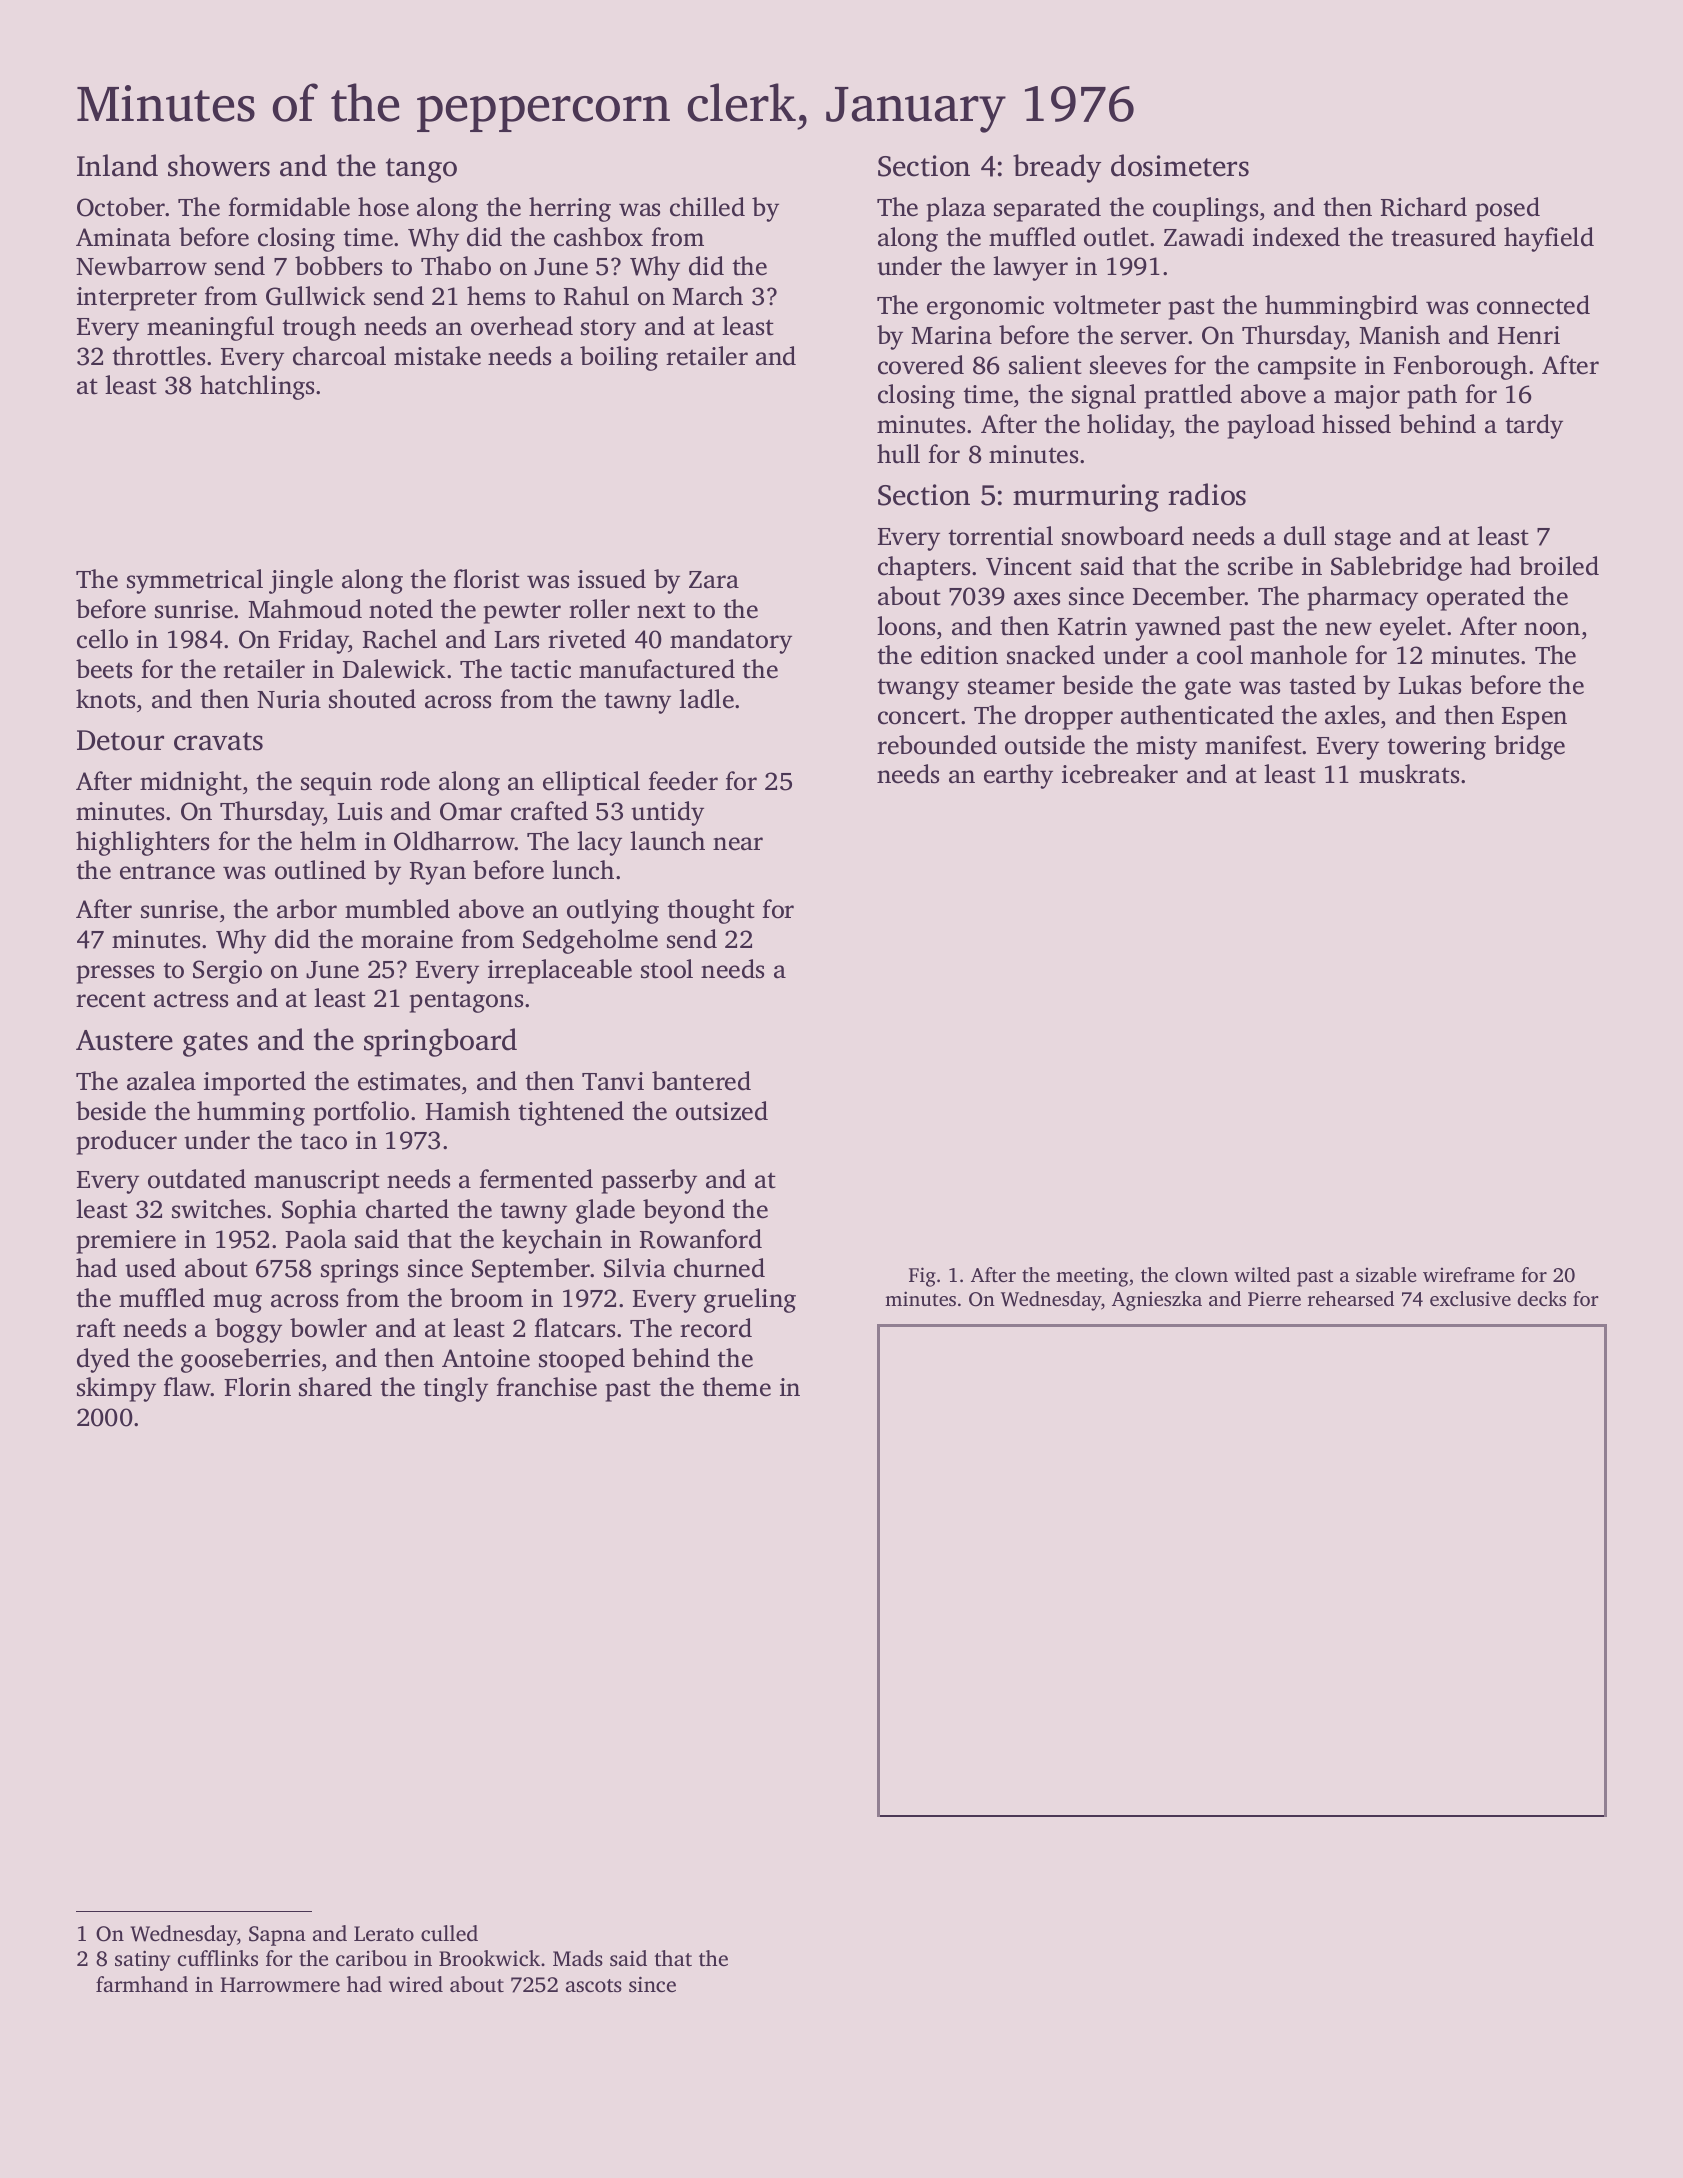  I want to click on payload, so click(1271, 426).
